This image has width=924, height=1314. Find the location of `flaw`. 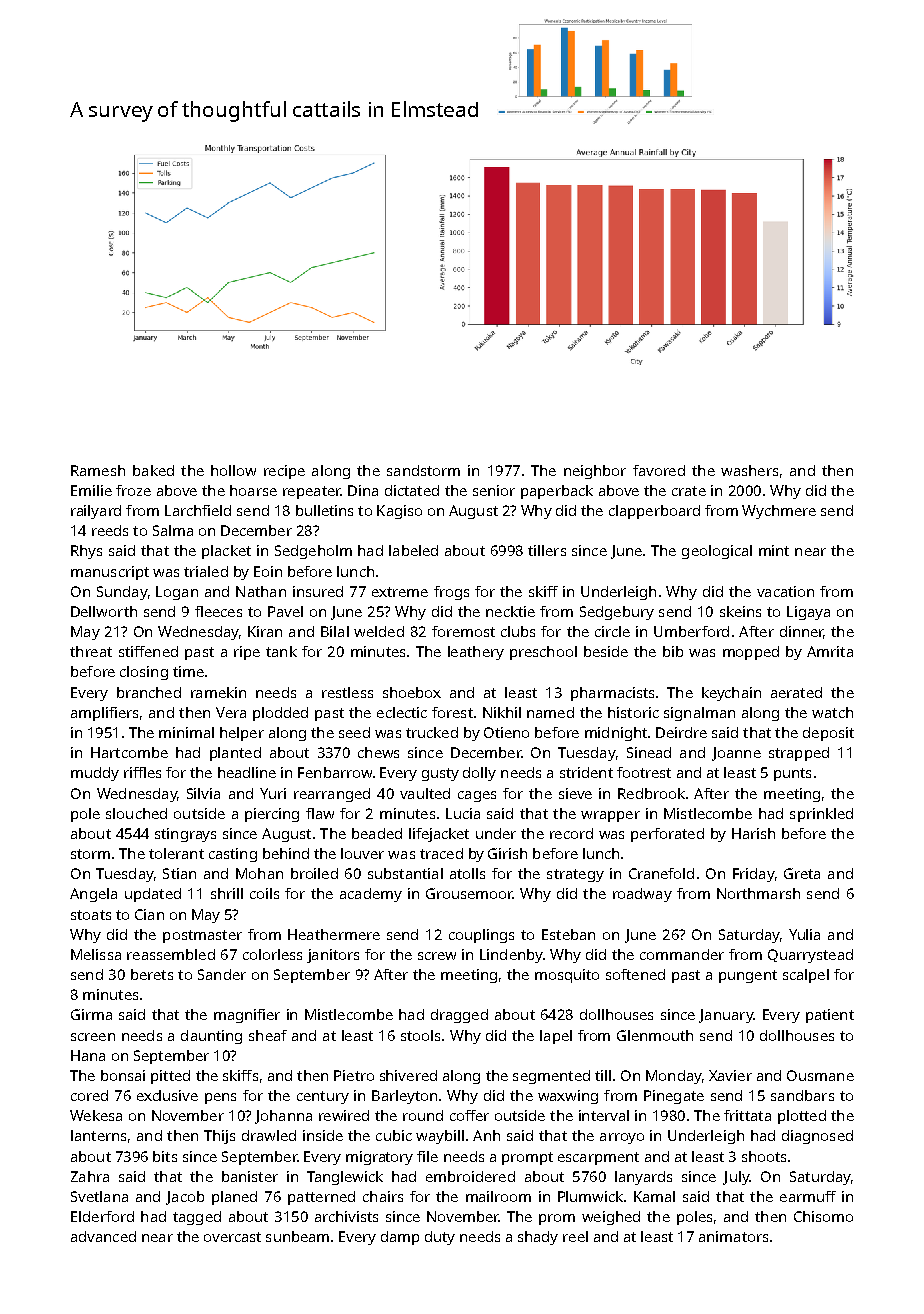

flaw is located at coordinates (320, 813).
